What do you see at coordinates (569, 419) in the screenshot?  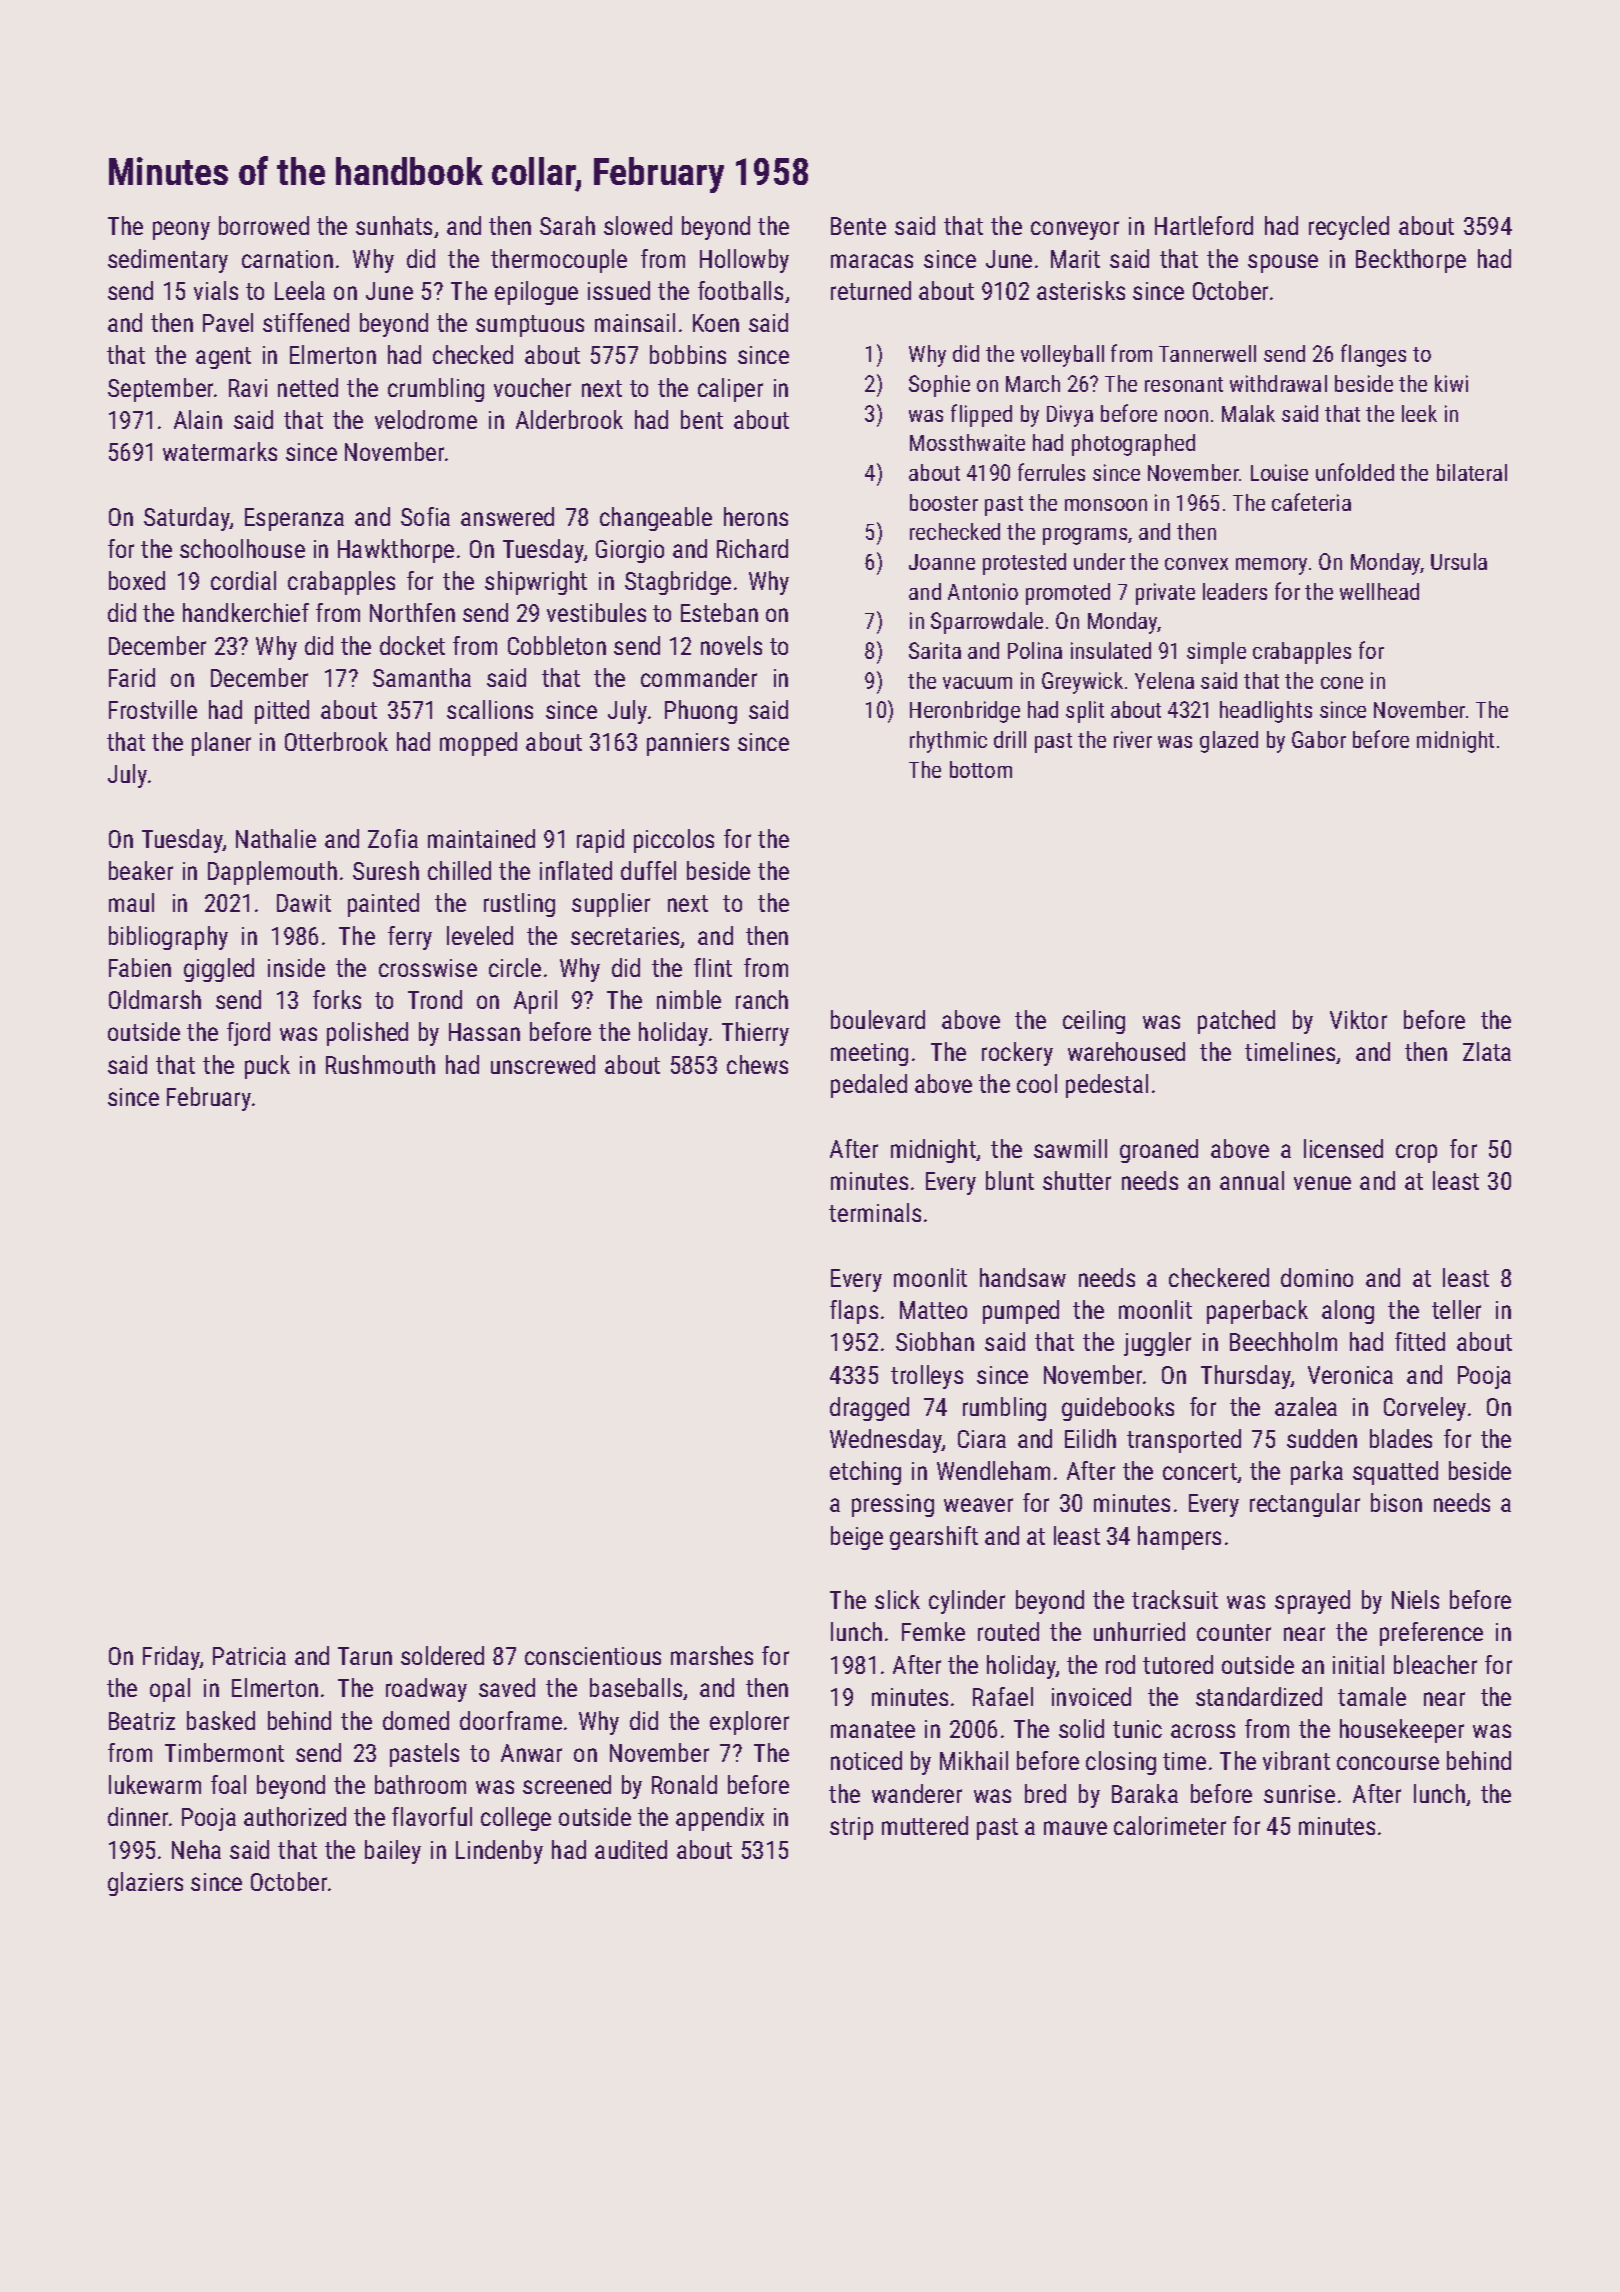 I see `Alderbrook` at bounding box center [569, 419].
